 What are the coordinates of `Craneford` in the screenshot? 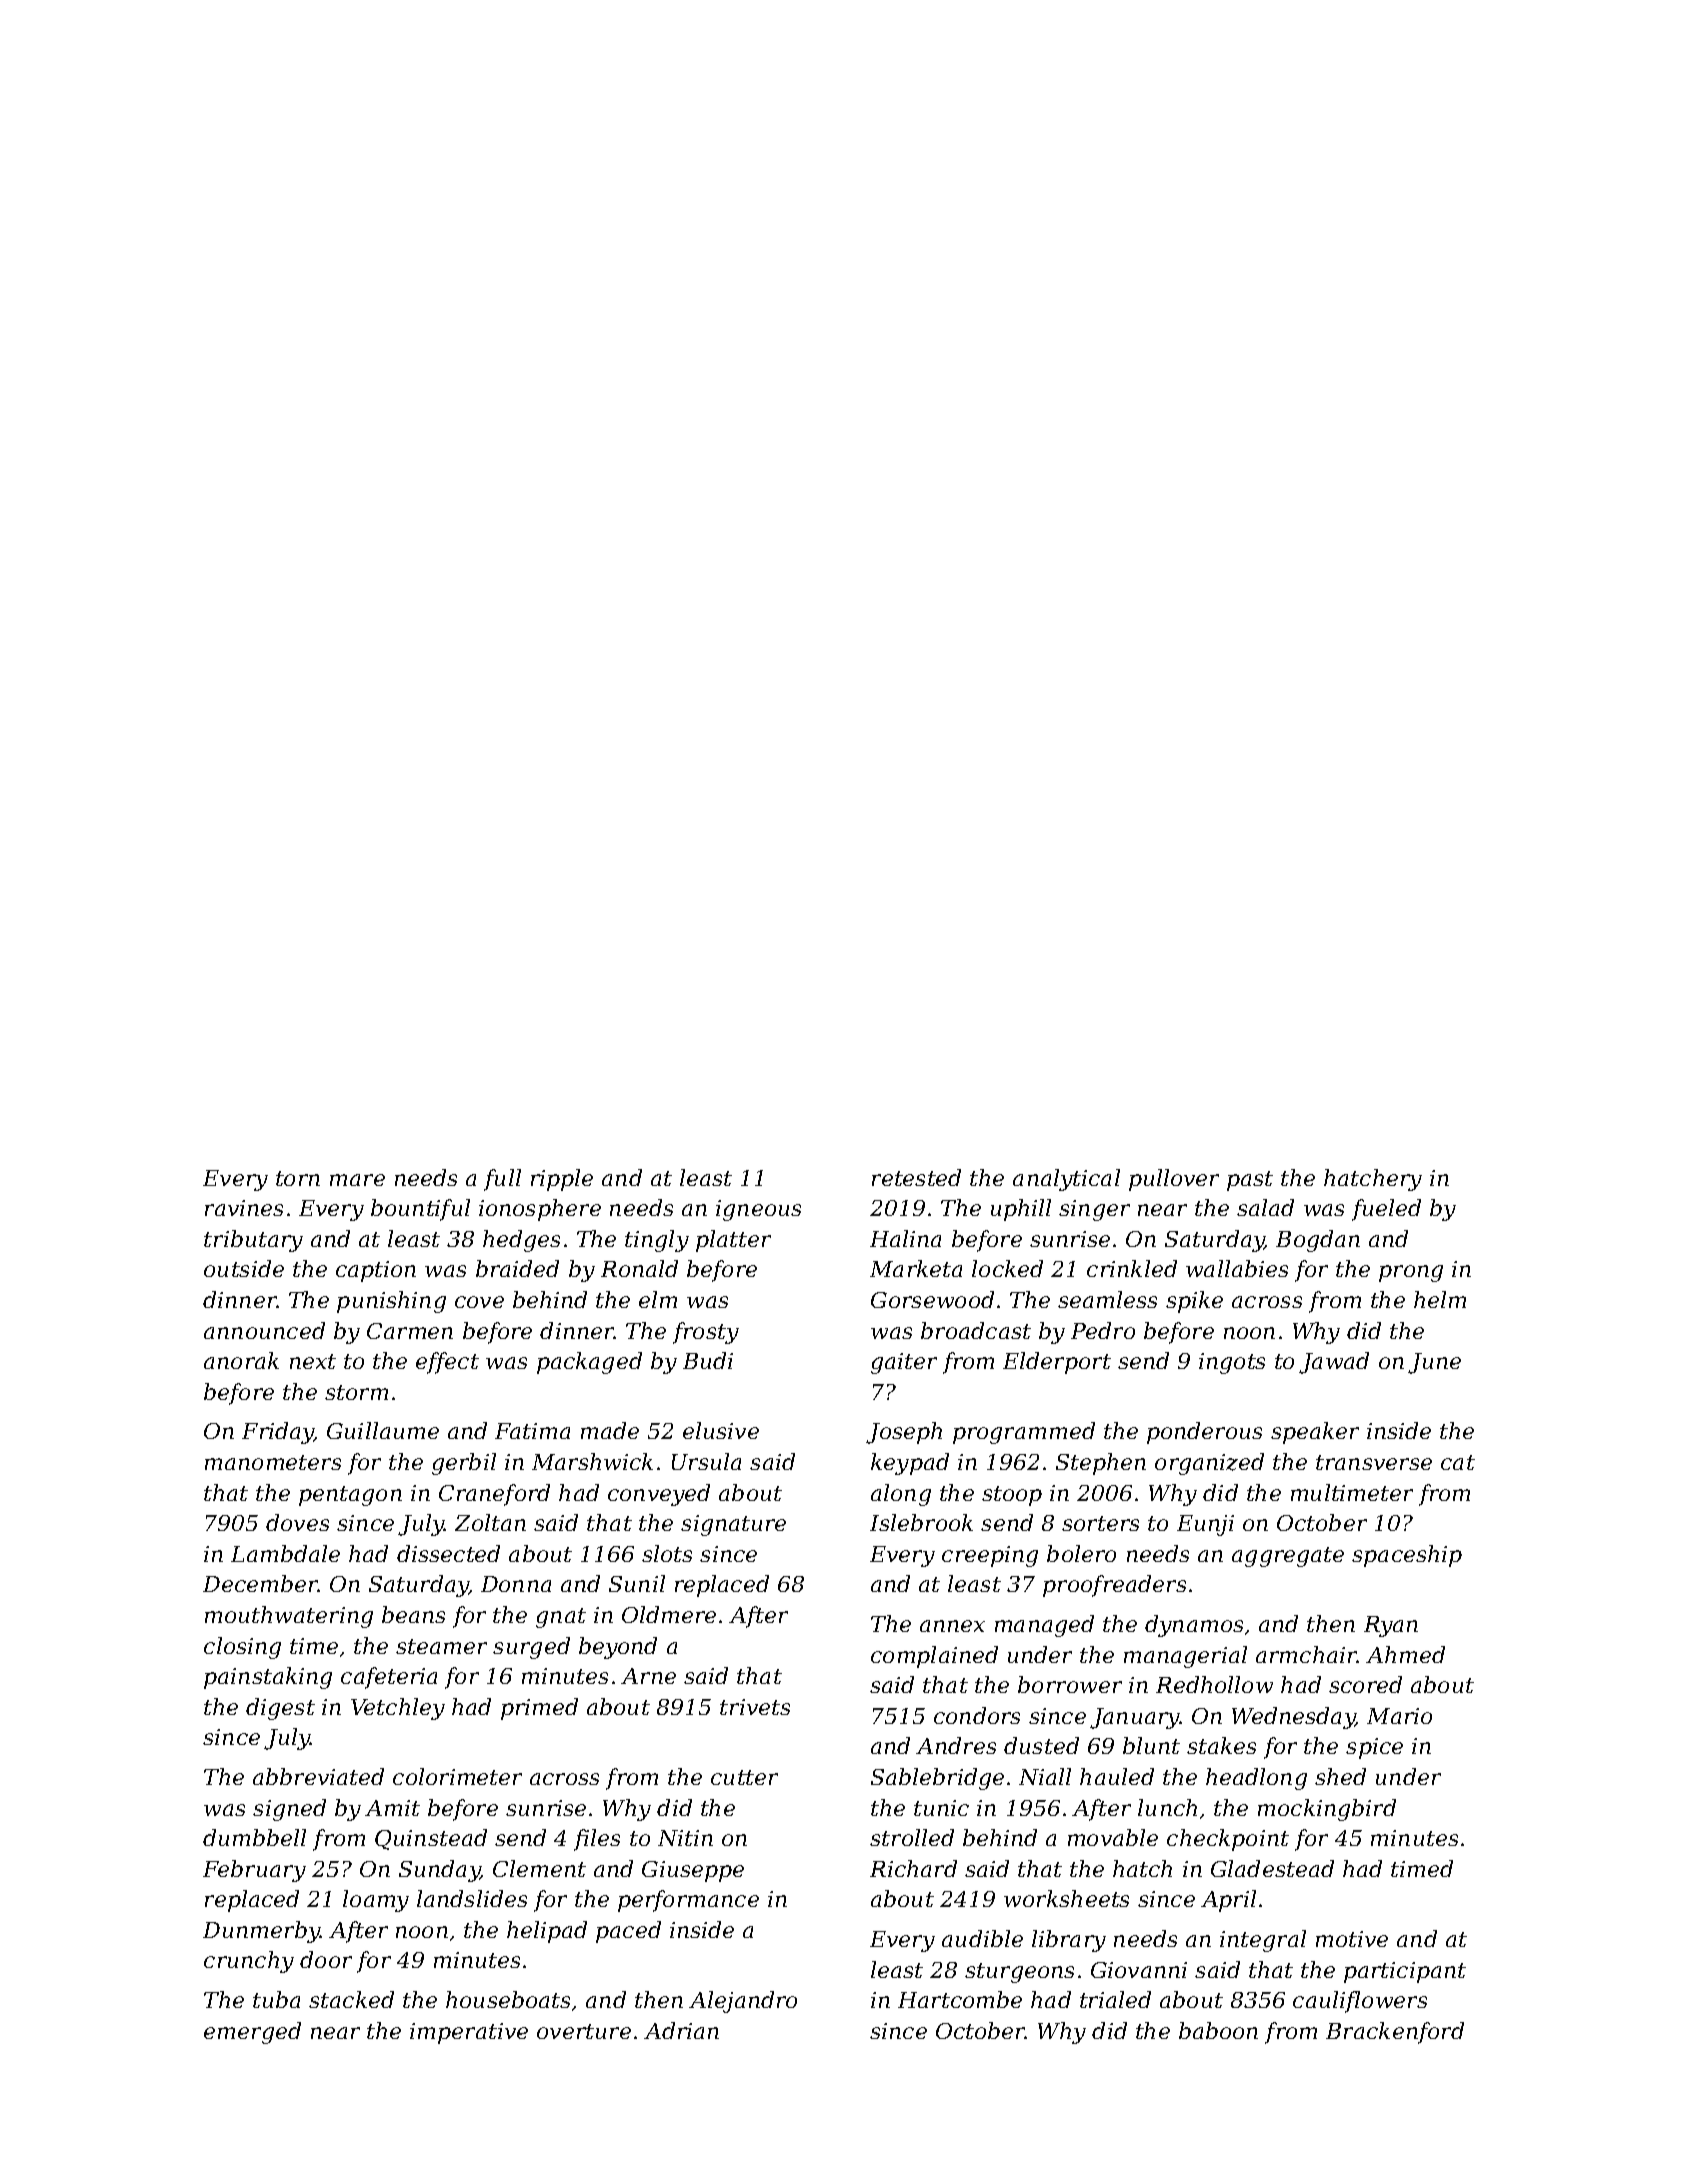 It's located at (494, 1495).
